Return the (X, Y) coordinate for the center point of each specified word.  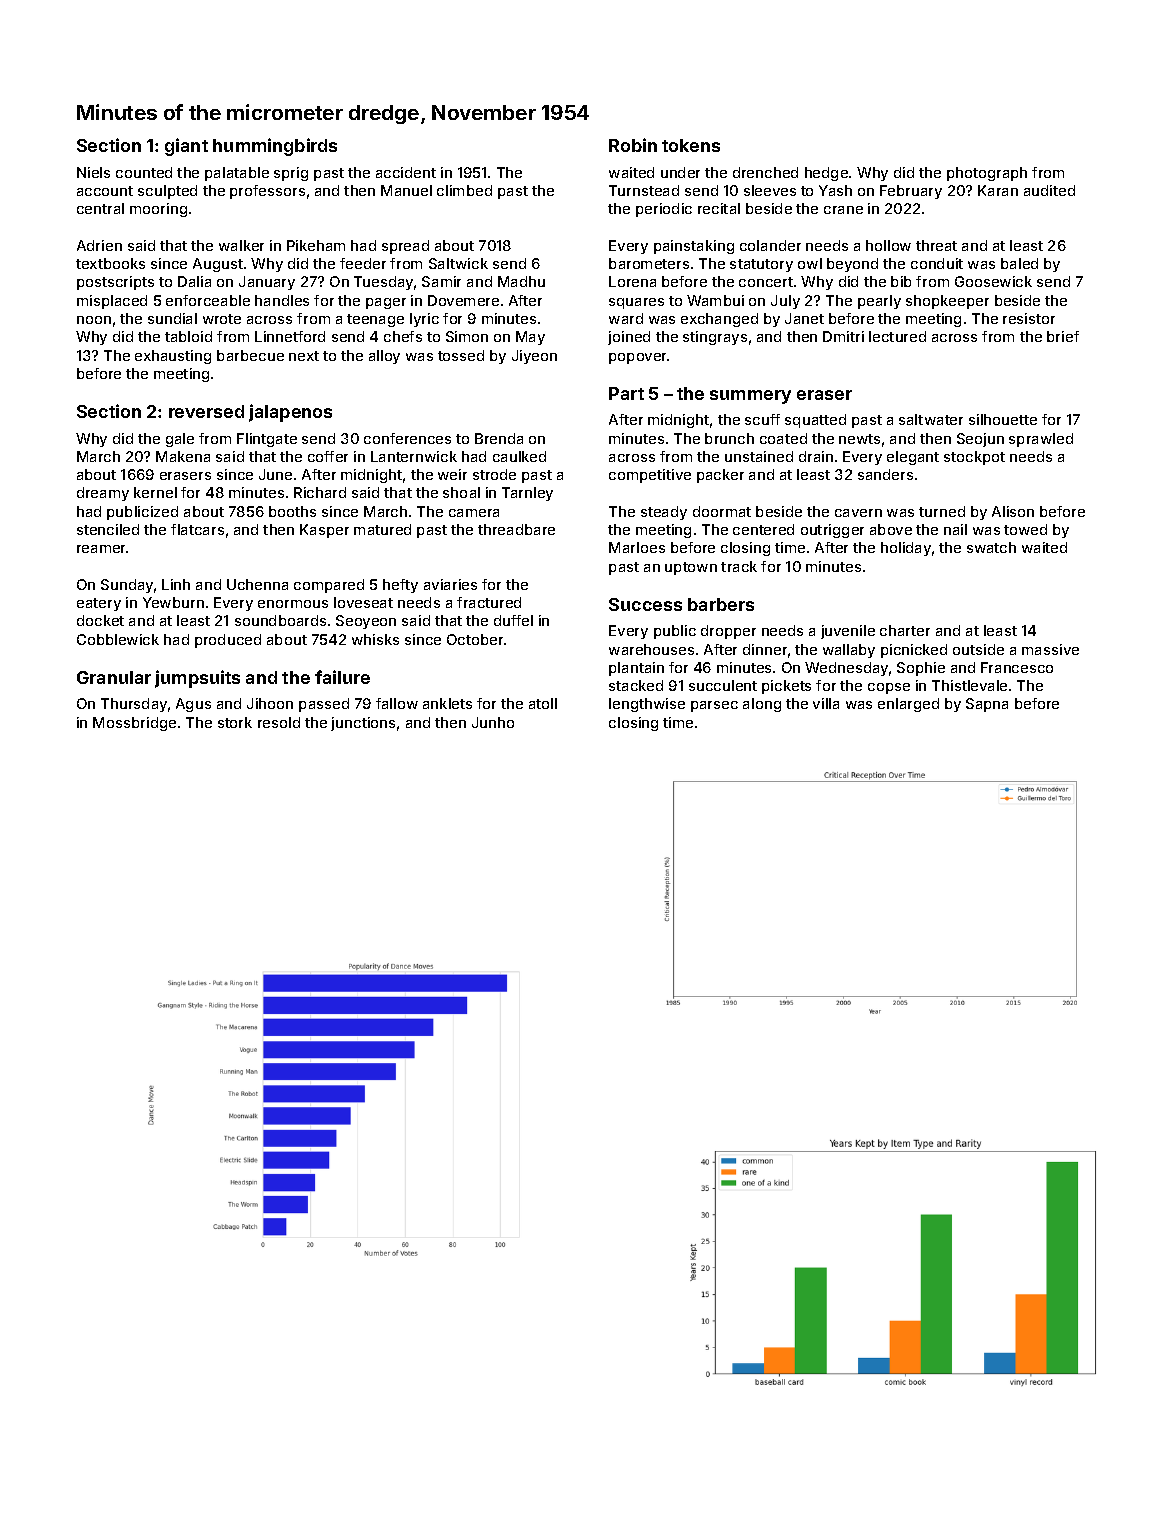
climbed (464, 190)
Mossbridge (134, 724)
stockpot (974, 458)
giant (186, 147)
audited (1049, 190)
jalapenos (290, 413)
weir (452, 474)
